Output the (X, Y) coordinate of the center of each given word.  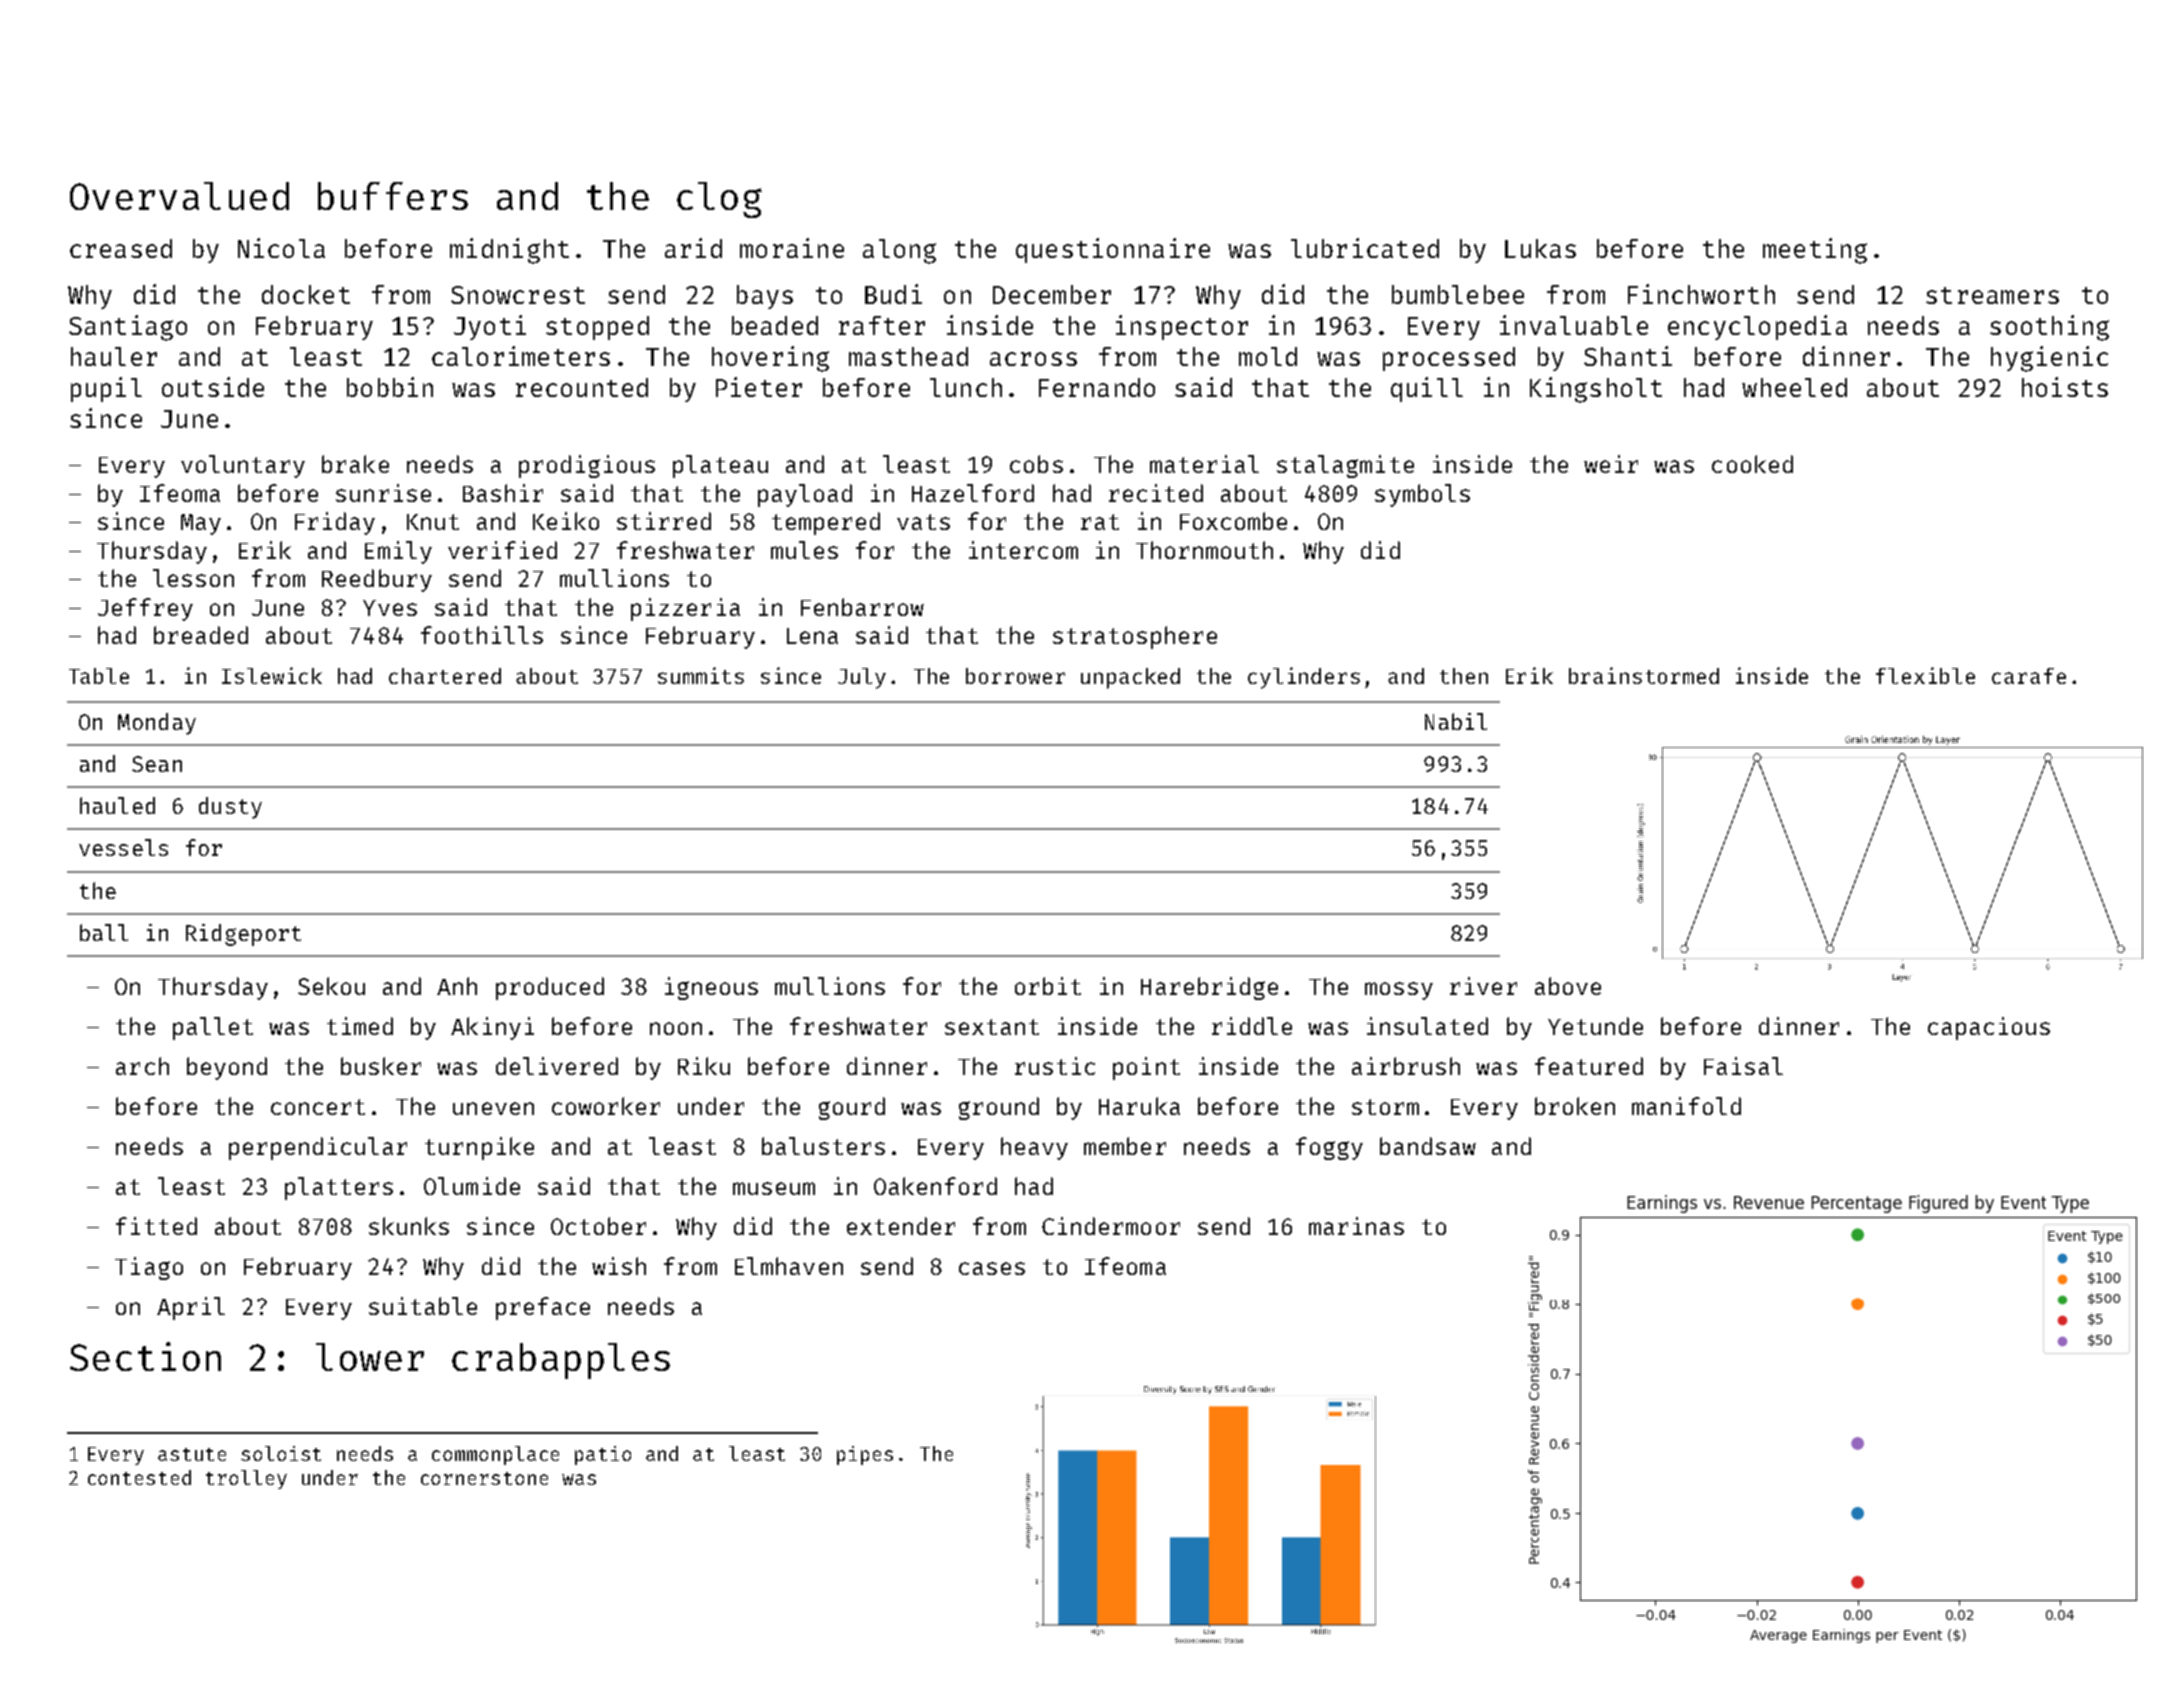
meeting (1815, 251)
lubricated (1365, 248)
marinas (1356, 1226)
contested (139, 1477)
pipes (865, 1455)
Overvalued (179, 196)
